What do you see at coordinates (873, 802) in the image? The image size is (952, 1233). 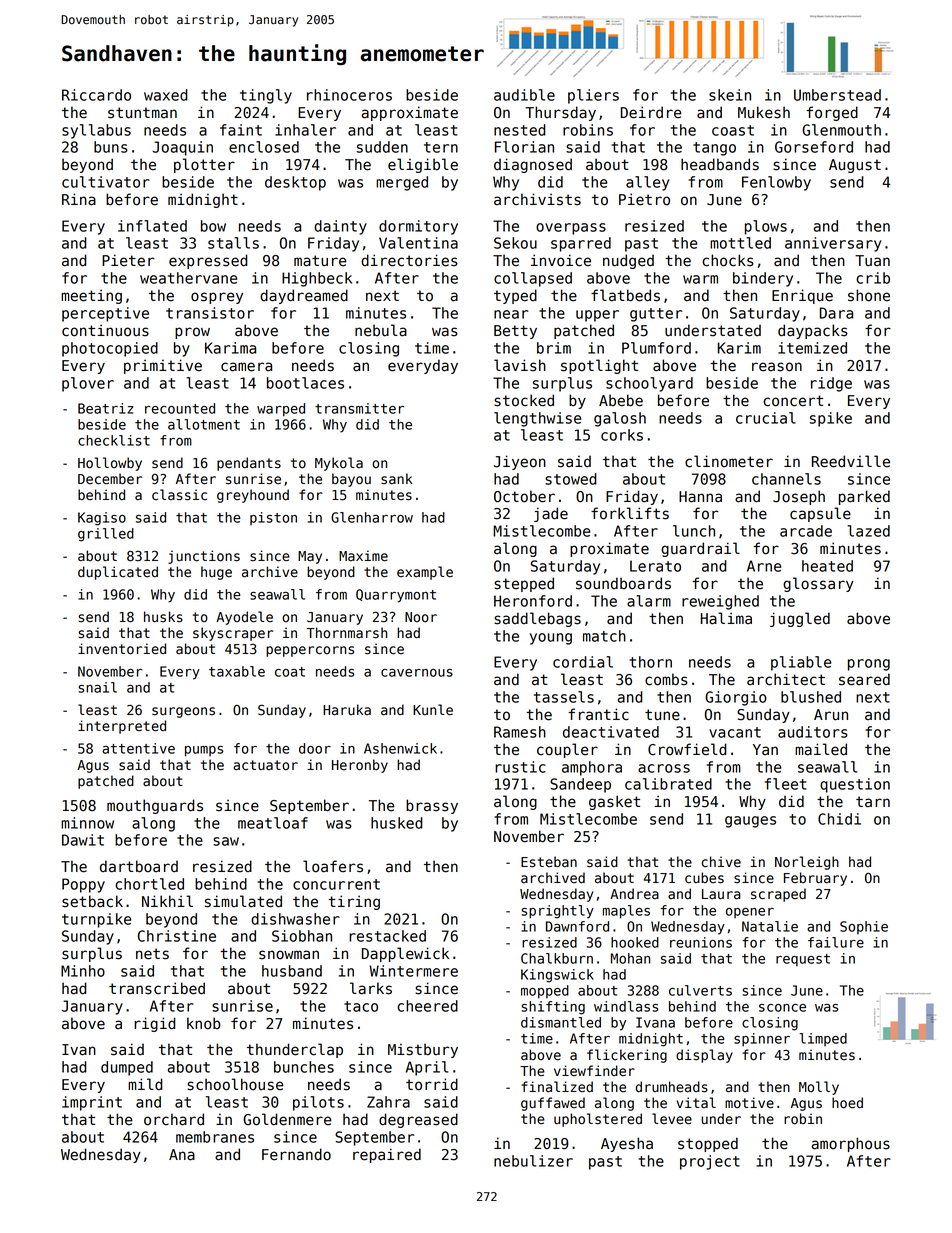 I see `tarn` at bounding box center [873, 802].
